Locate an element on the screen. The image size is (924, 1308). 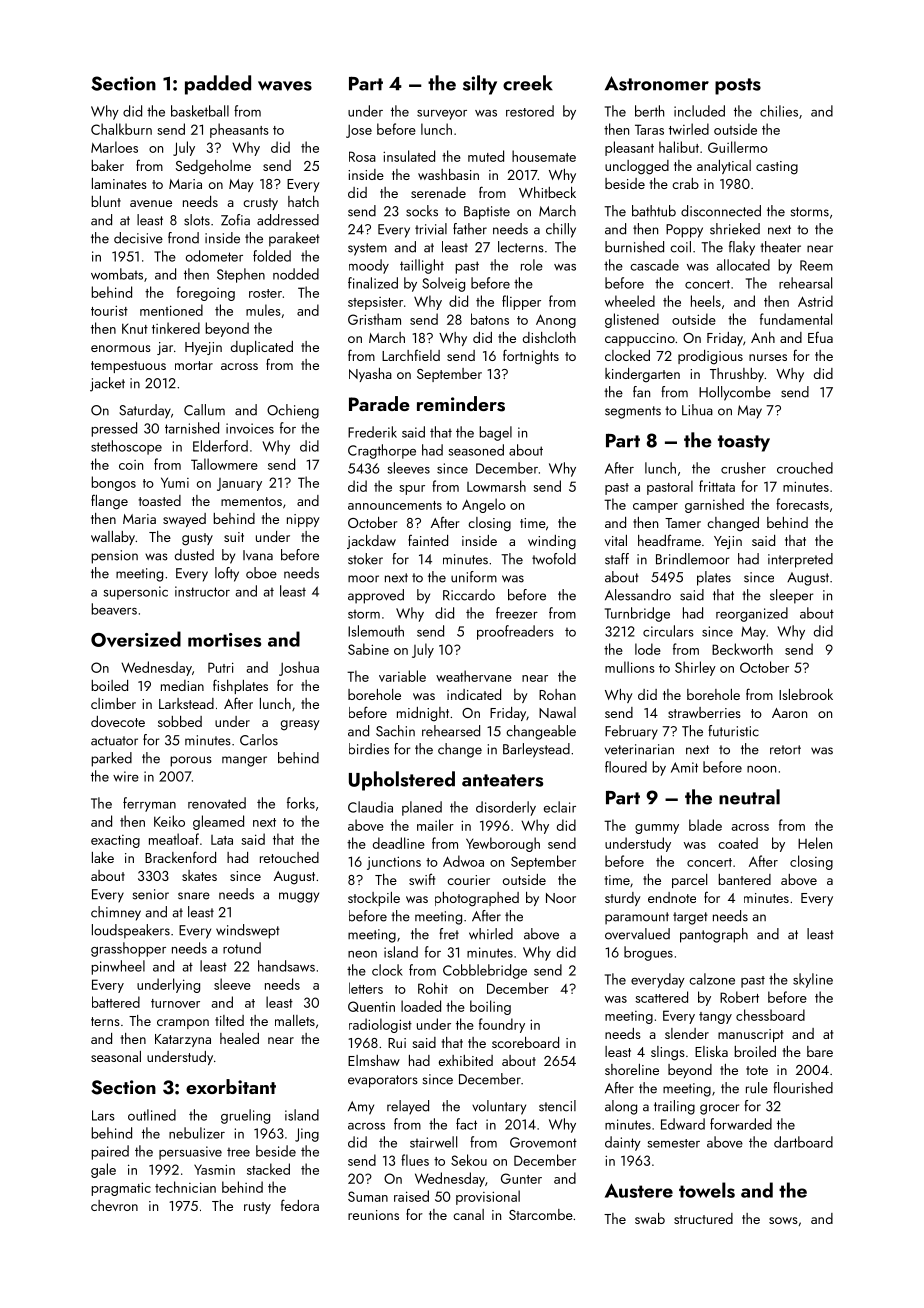
nurses is located at coordinates (768, 357).
